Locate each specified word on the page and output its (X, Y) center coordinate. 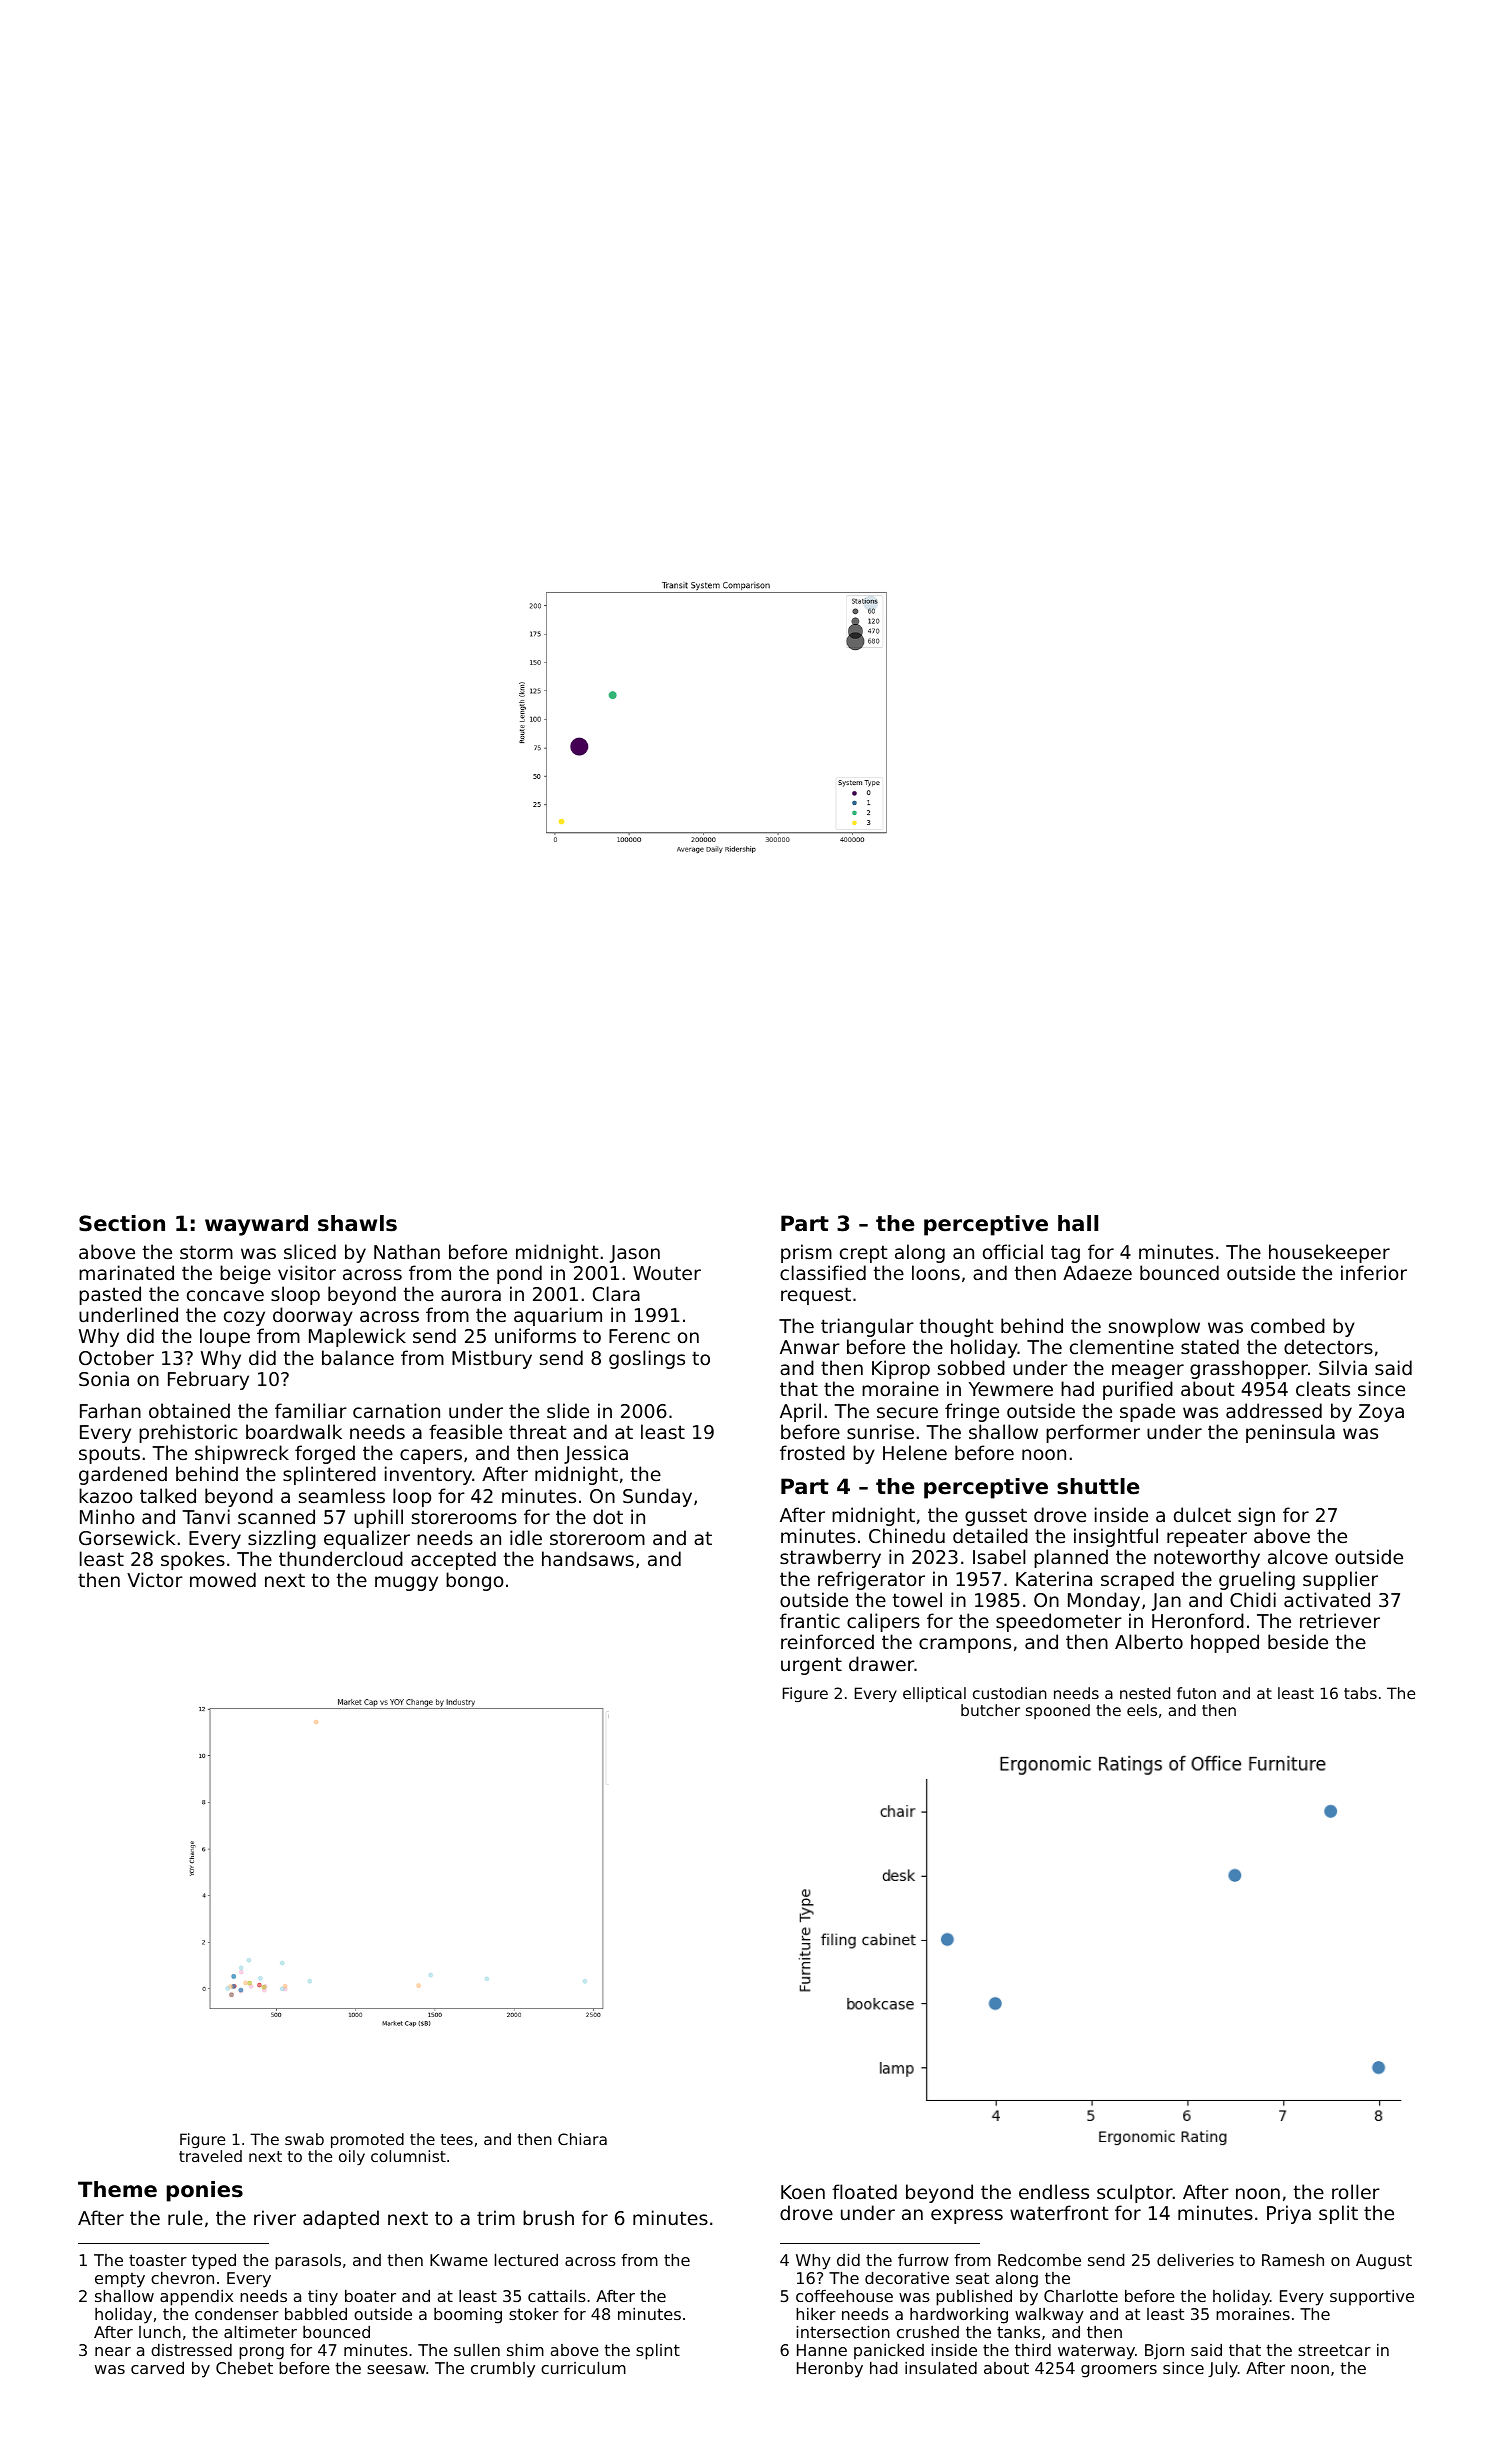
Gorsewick (127, 1537)
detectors (1328, 1346)
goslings (647, 1359)
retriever (1340, 1620)
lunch (160, 2332)
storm (206, 1252)
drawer (882, 1663)
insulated (941, 2368)
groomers (1119, 2371)
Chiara (582, 2139)
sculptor (1135, 2193)
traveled (210, 2156)
